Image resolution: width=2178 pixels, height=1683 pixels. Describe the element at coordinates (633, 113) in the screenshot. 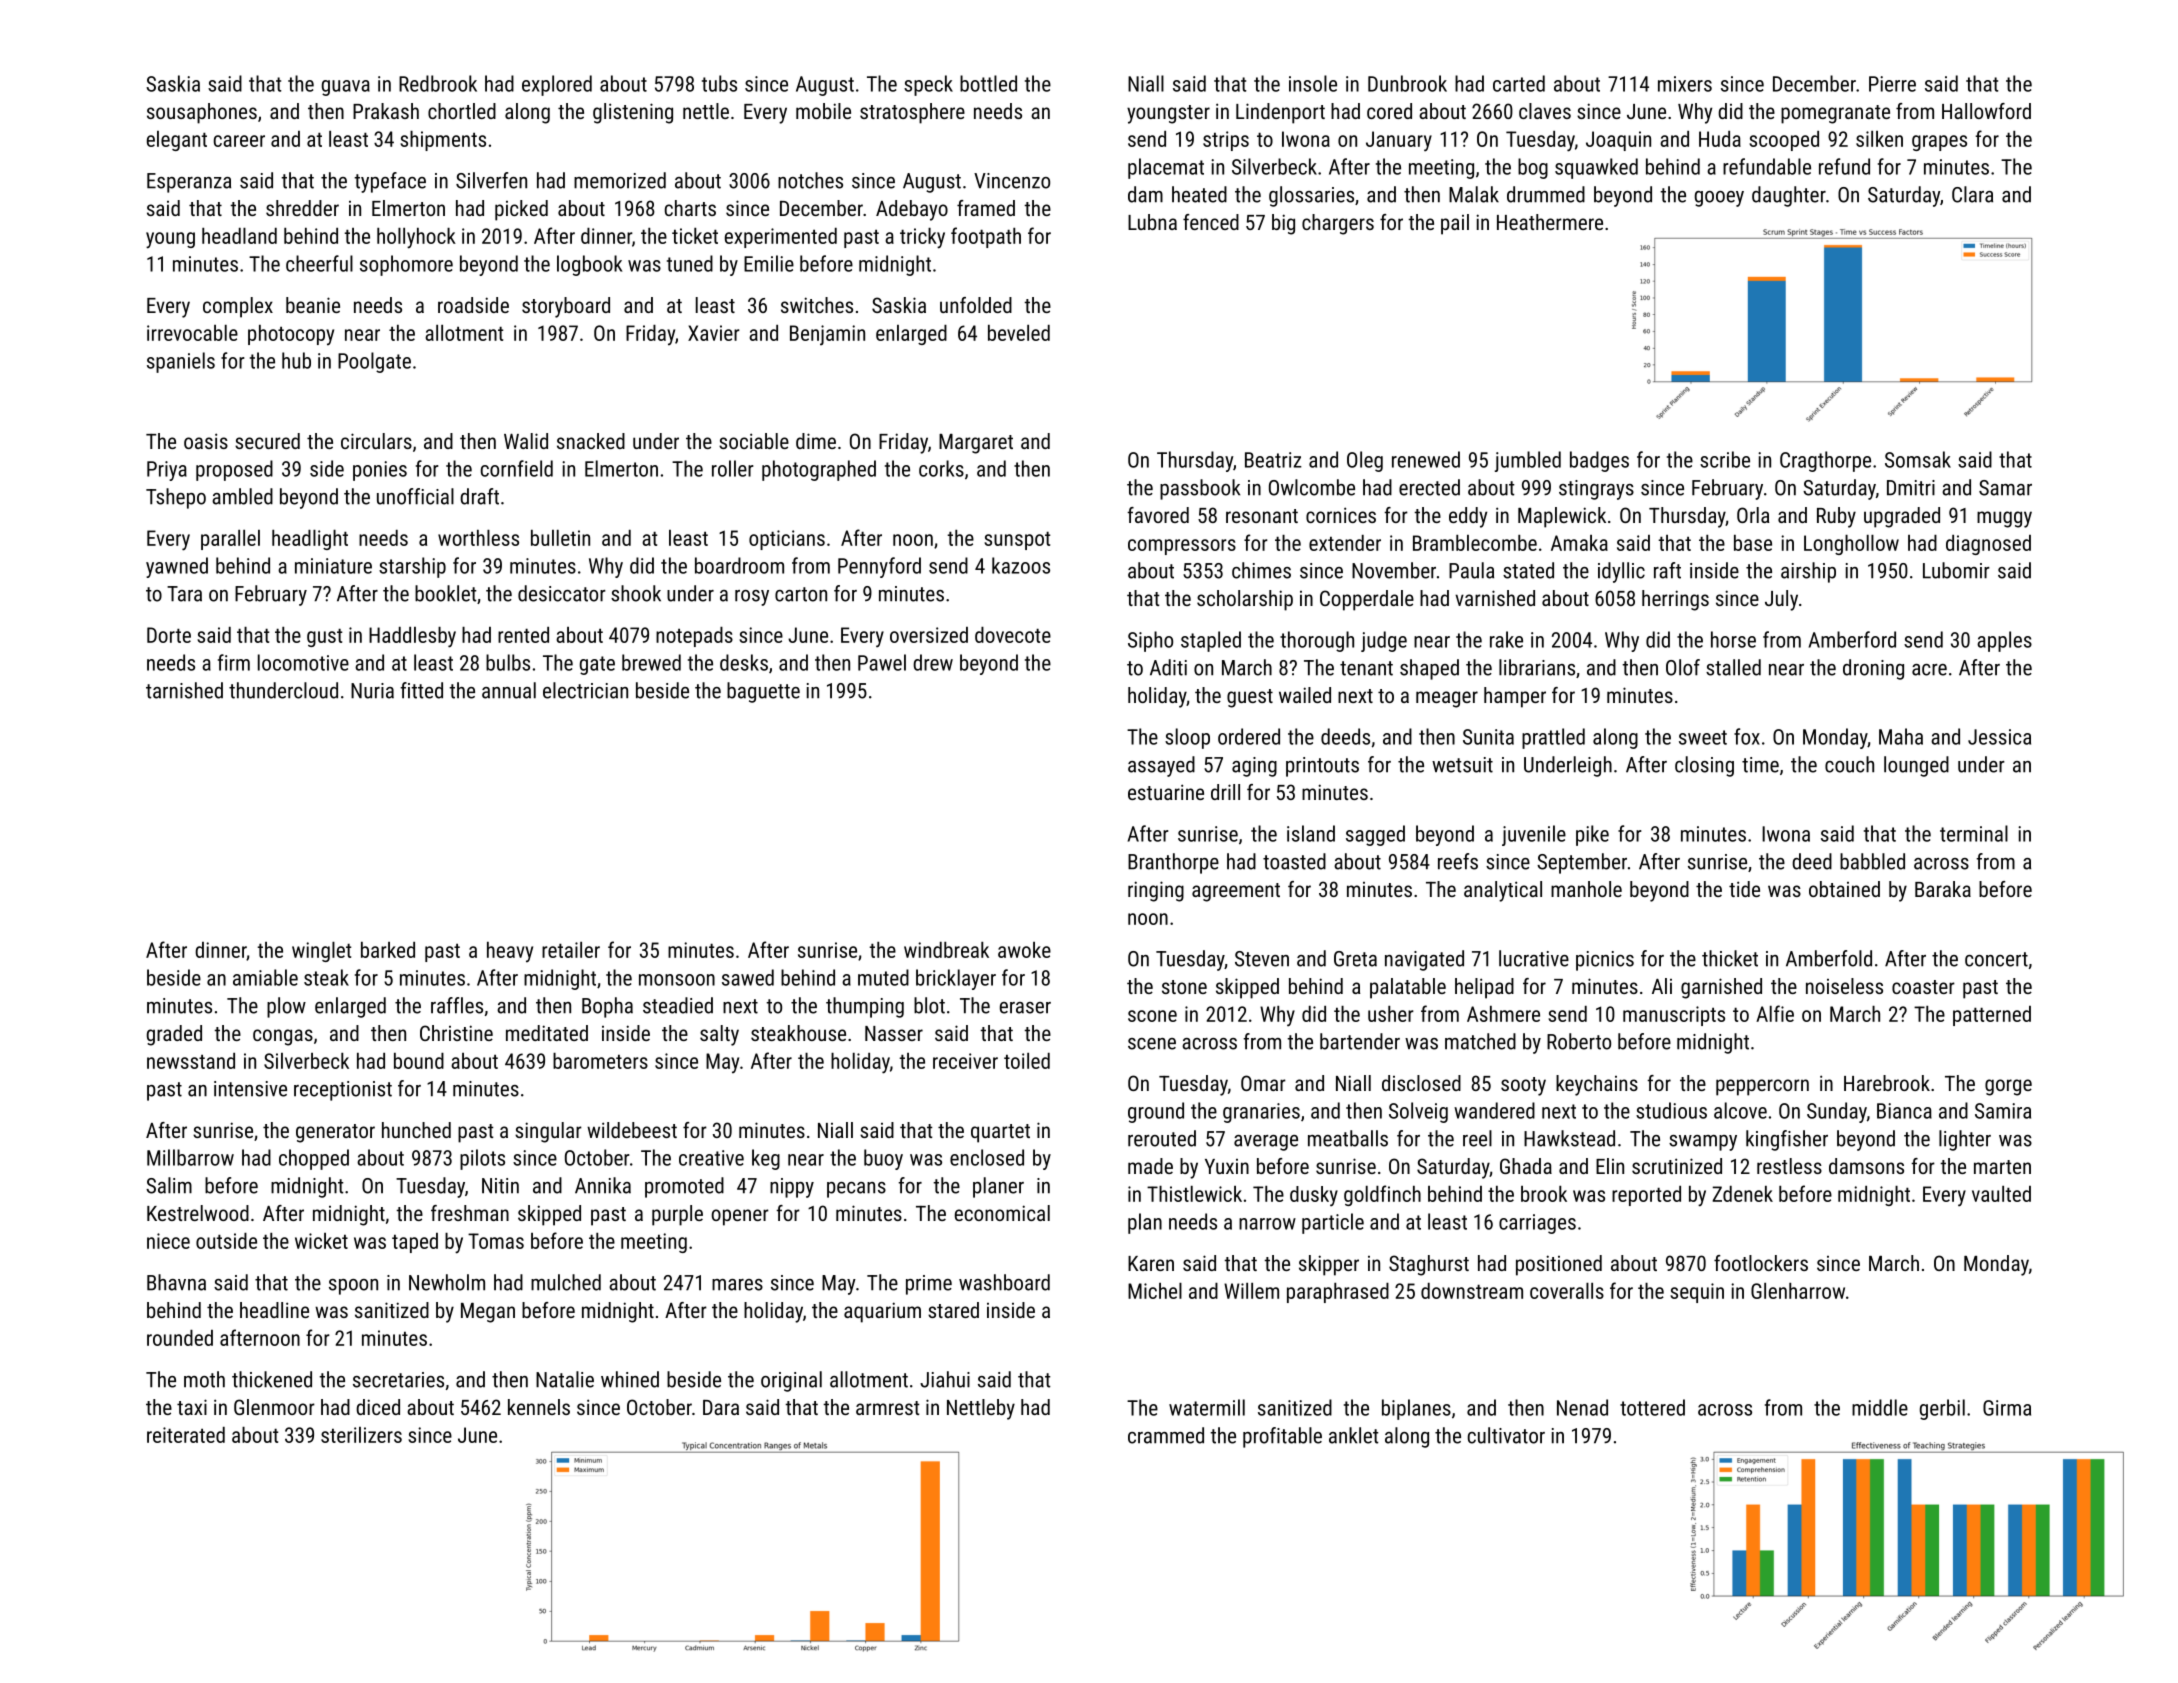

I see `glistening` at that location.
